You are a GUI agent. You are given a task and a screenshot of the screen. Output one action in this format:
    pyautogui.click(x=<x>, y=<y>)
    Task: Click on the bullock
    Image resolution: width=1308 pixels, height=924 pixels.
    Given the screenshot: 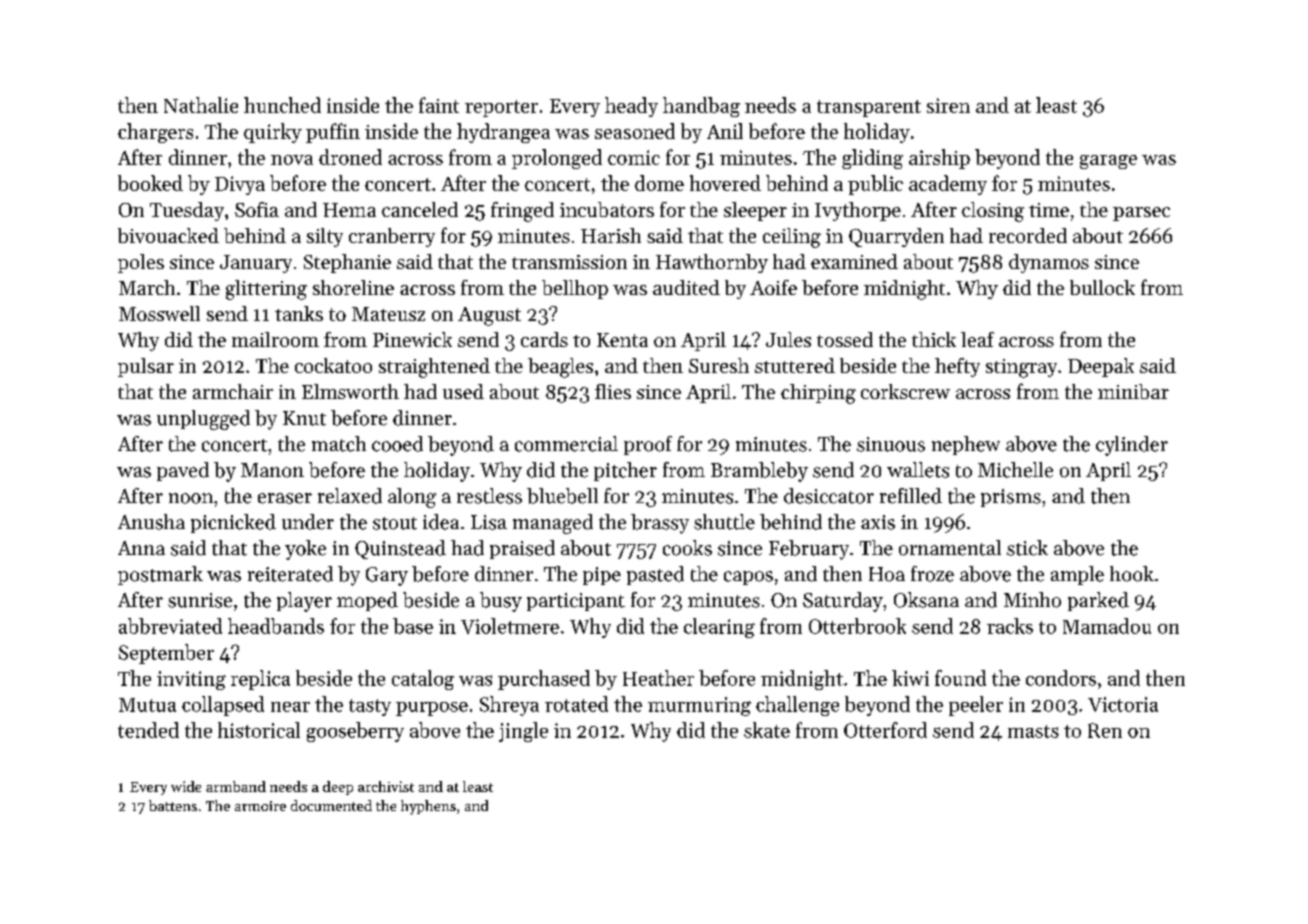 What is the action you would take?
    pyautogui.click(x=1102, y=287)
